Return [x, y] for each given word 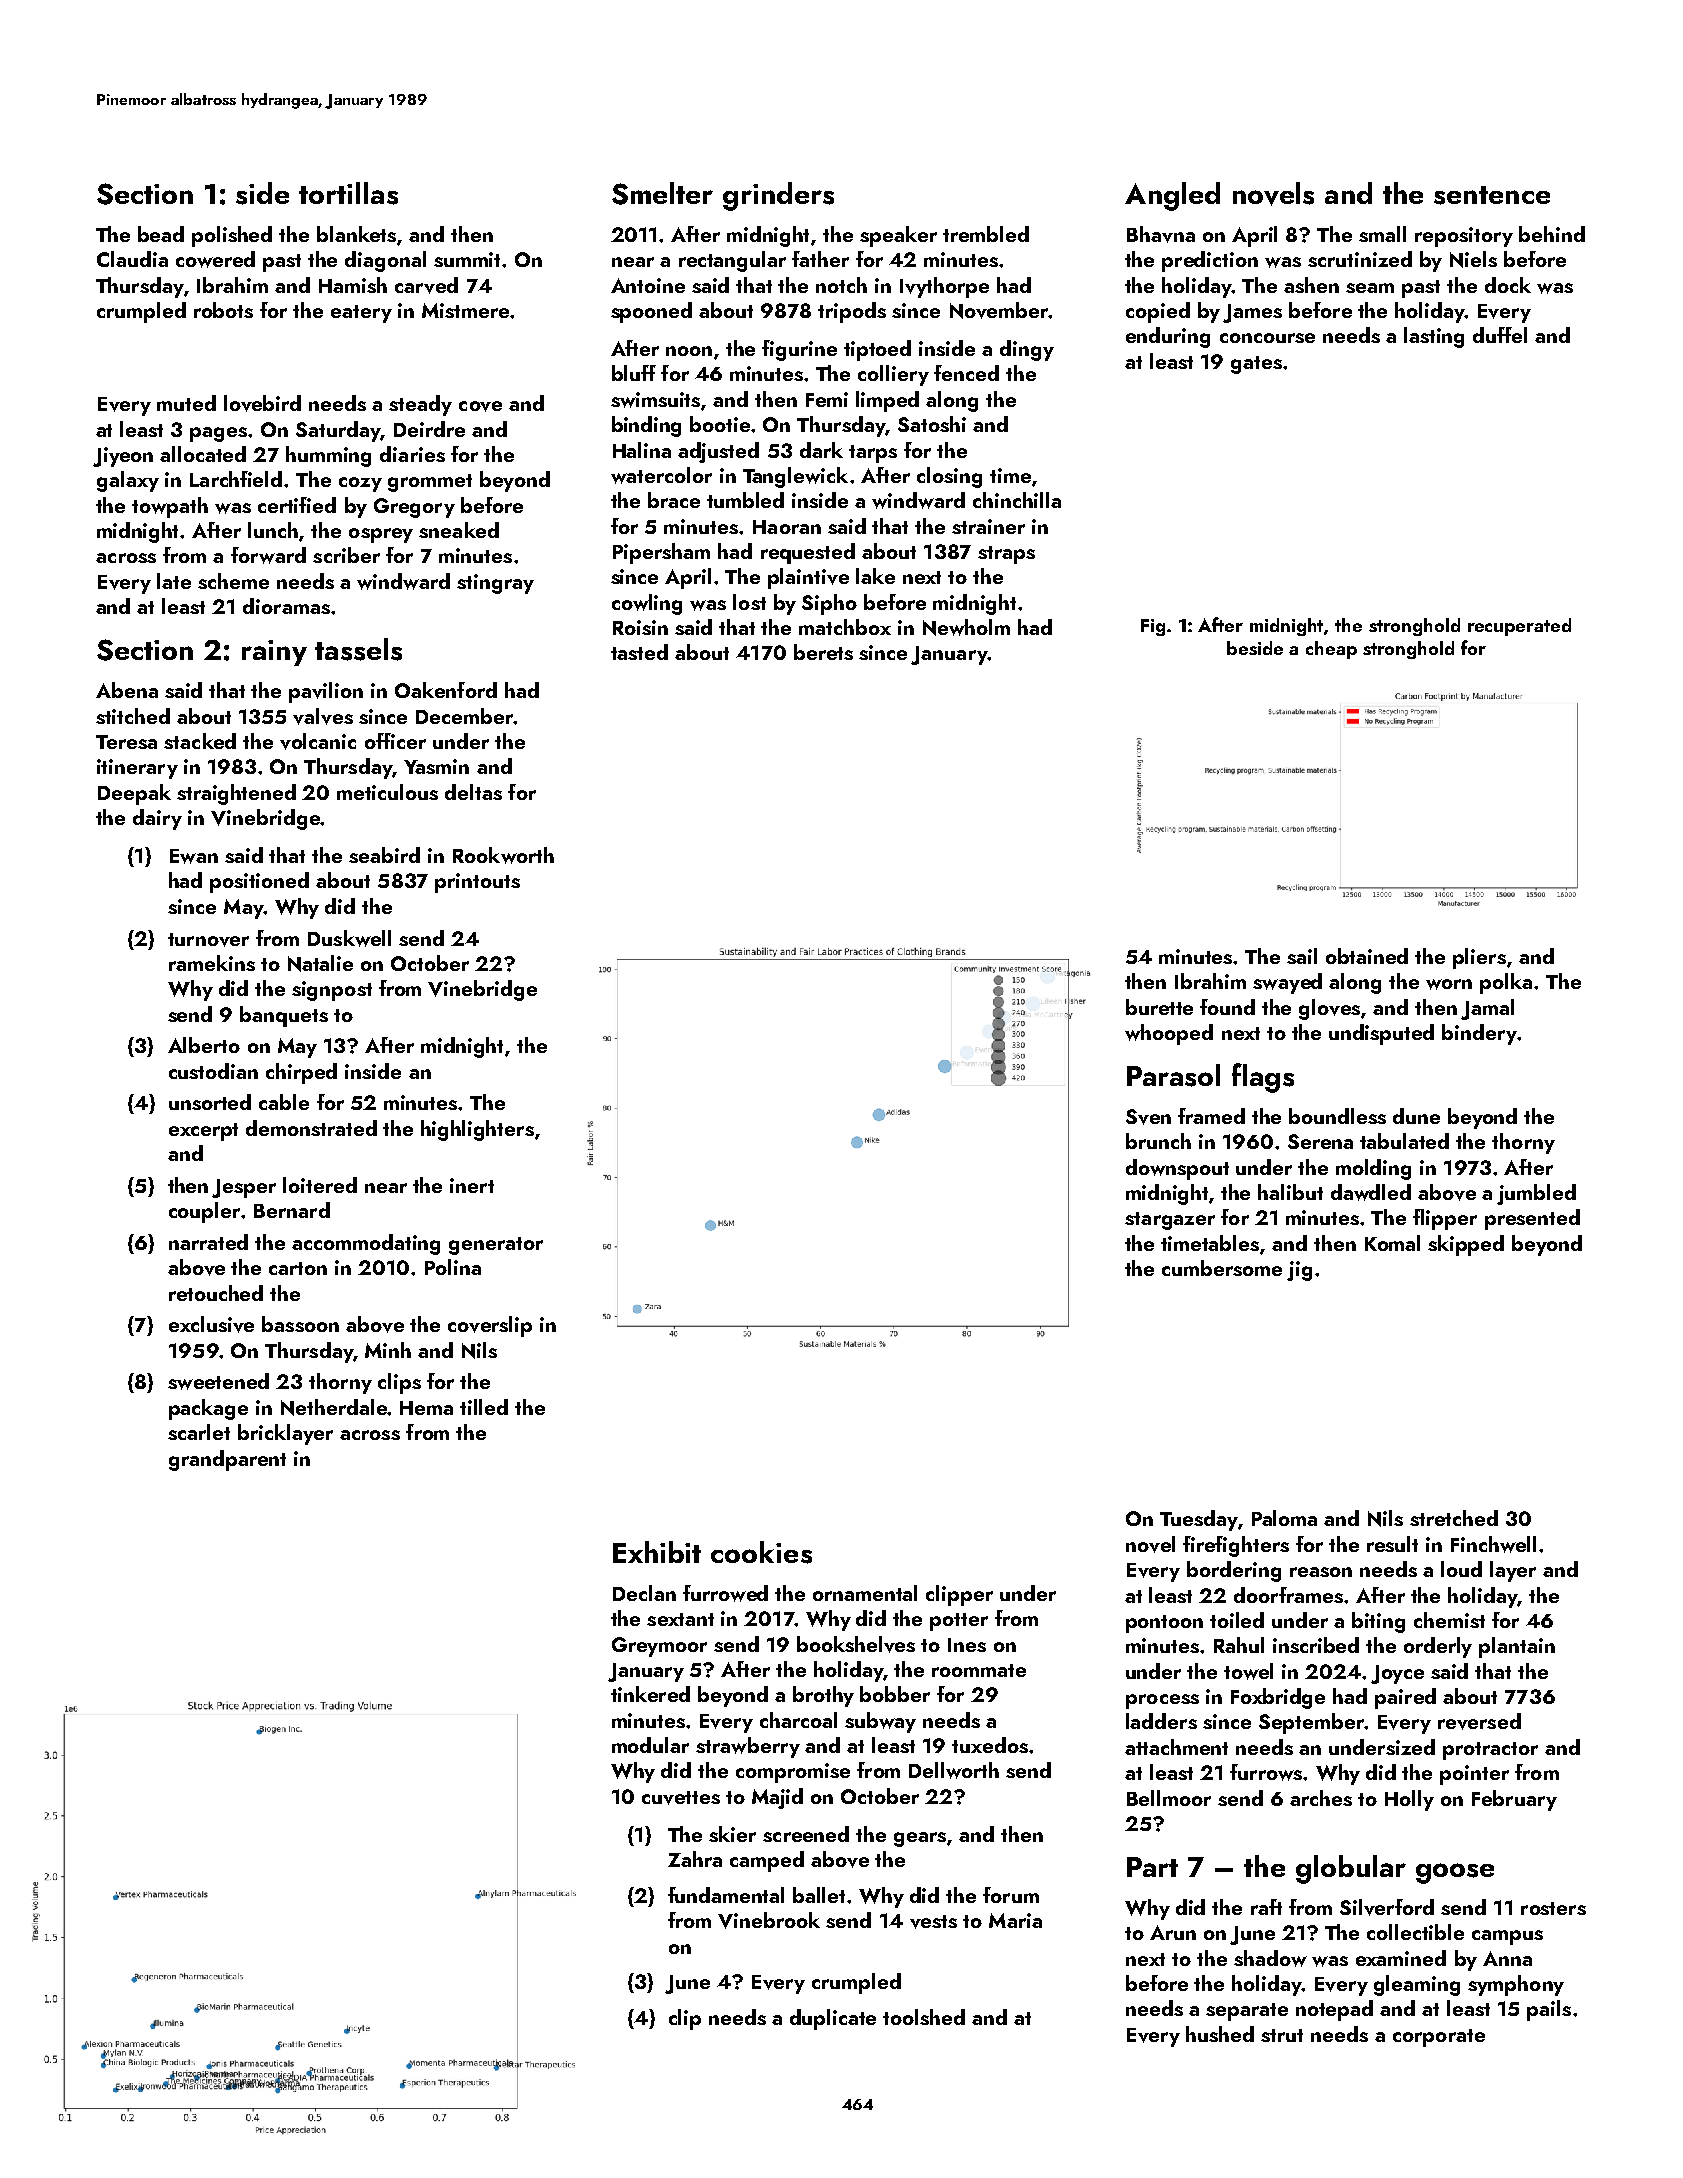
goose [1455, 1873]
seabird [384, 855]
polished [232, 236]
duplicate [833, 2019]
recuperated [1519, 627]
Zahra [695, 1859]
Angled [1172, 196]
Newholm [966, 627]
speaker [898, 236]
